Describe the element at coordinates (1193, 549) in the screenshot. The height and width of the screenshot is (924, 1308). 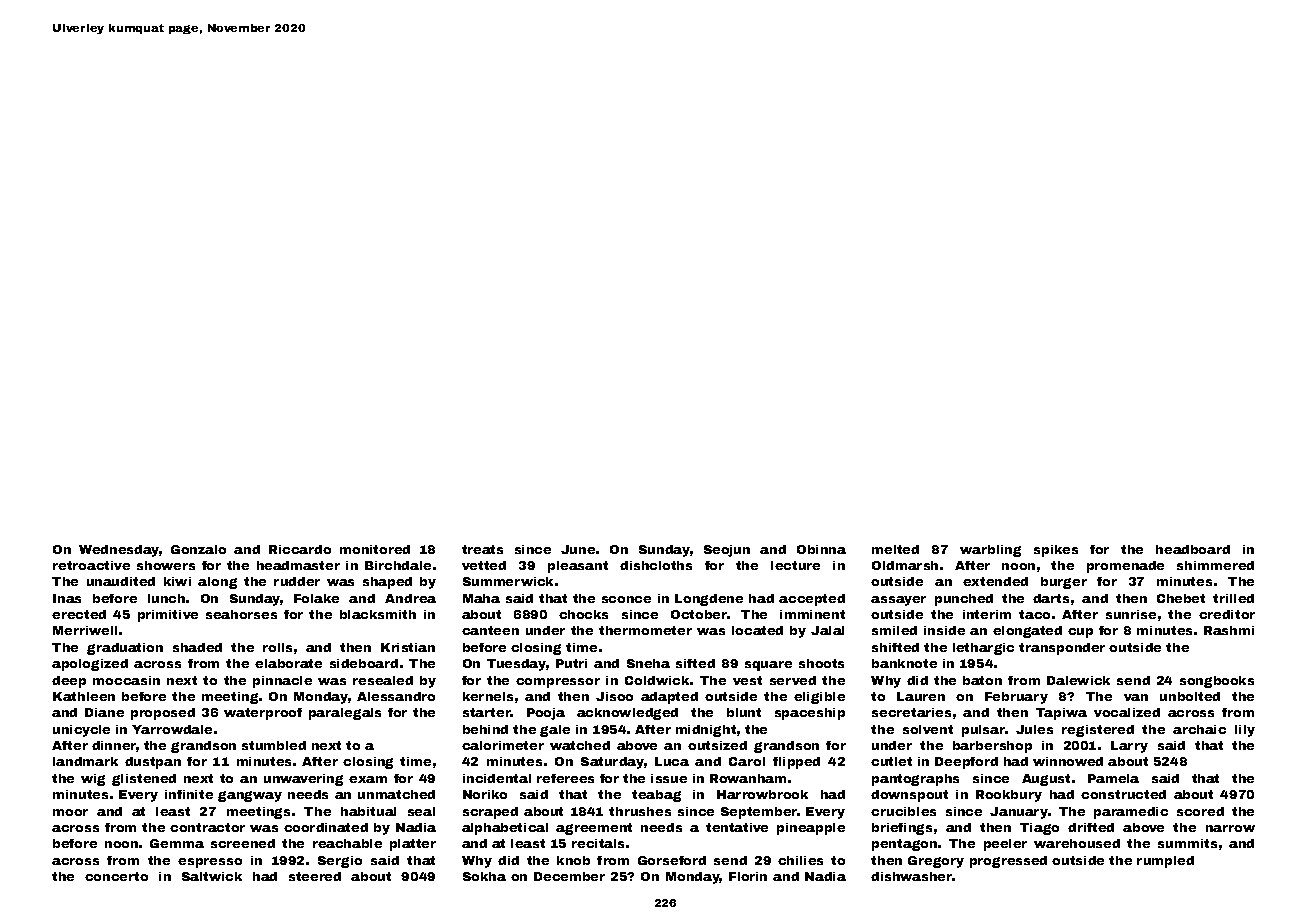
I see `headboard` at that location.
